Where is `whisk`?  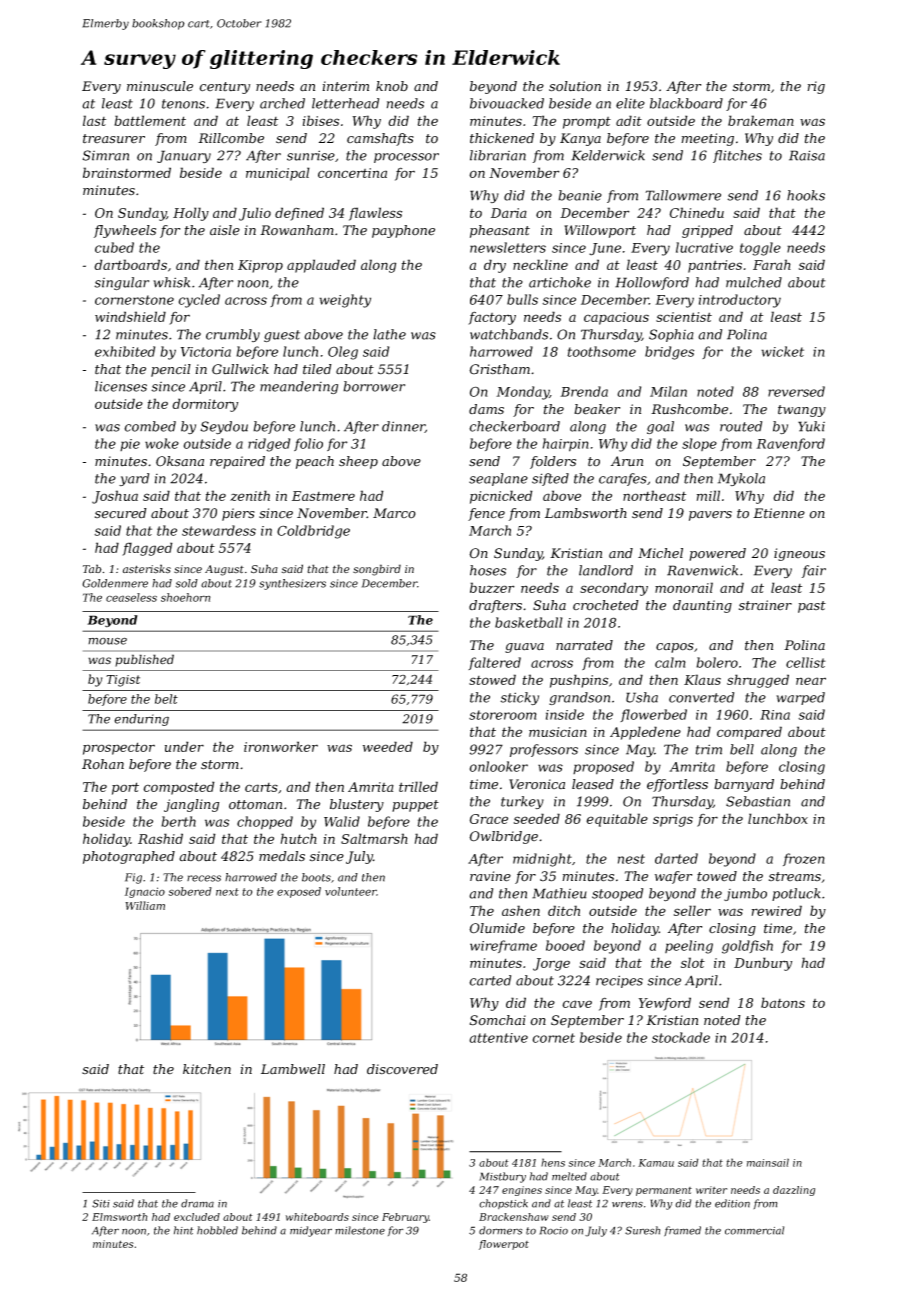
whisk is located at coordinates (171, 282).
